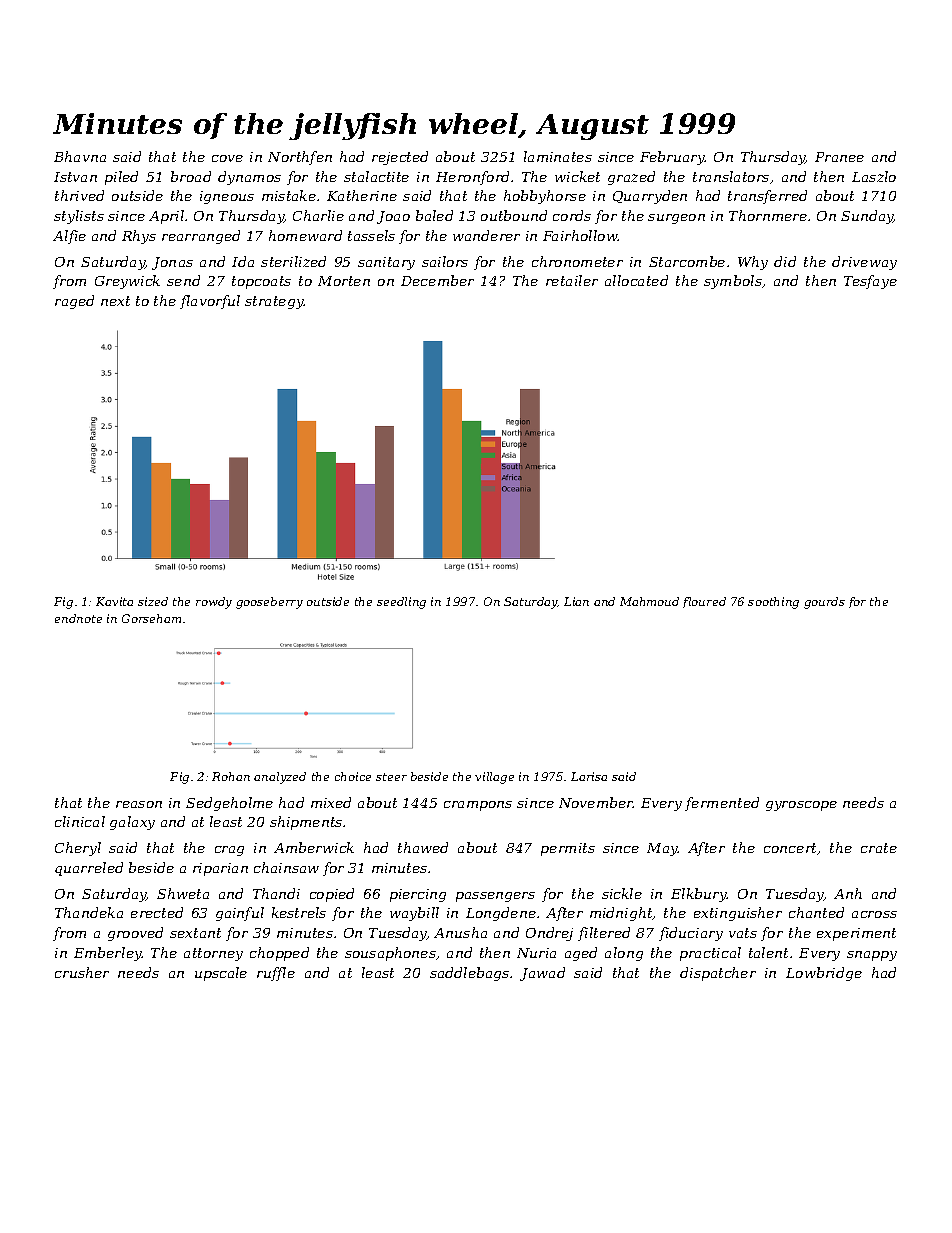 This image has width=952, height=1233. Describe the element at coordinates (650, 197) in the image. I see `Quarryden` at that location.
